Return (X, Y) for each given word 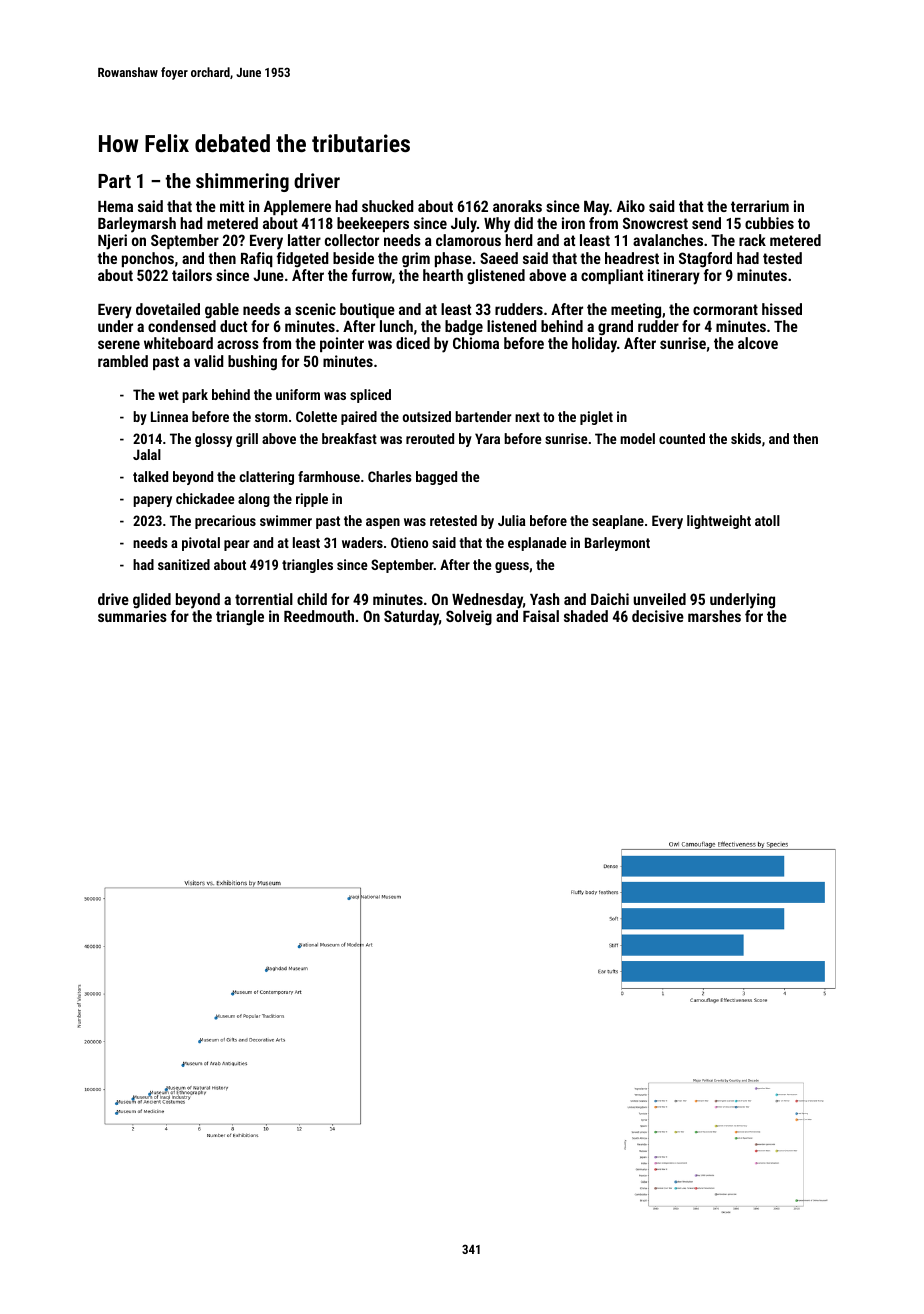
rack (752, 240)
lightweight (719, 522)
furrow (372, 275)
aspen (383, 523)
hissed (782, 309)
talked (150, 476)
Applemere (297, 207)
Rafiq (257, 259)
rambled (123, 361)
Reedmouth (319, 616)
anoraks (517, 206)
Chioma (476, 343)
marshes (714, 616)
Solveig (469, 617)
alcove (758, 343)
